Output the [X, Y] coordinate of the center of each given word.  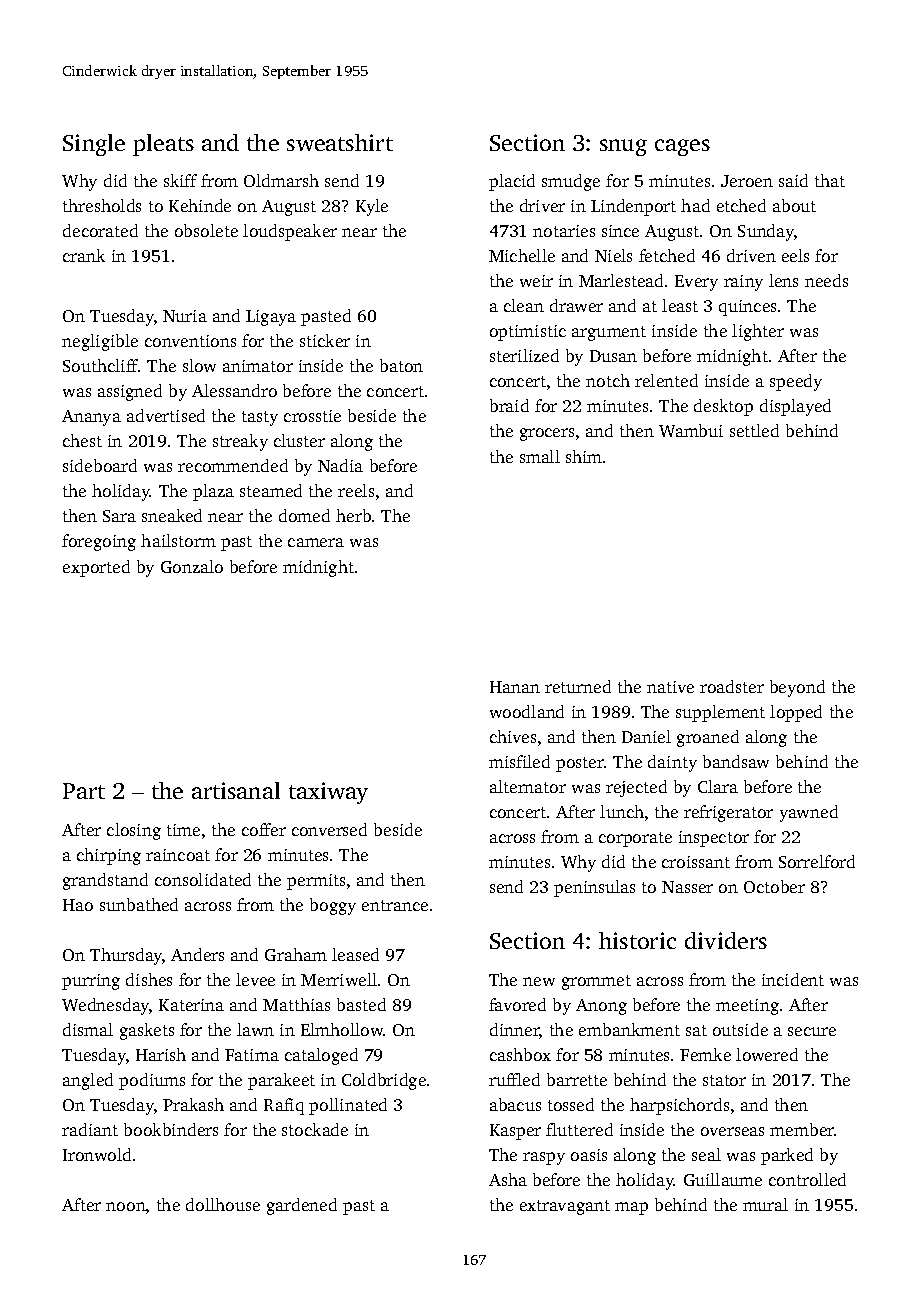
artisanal [236, 790]
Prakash [193, 1104]
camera [316, 542]
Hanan [515, 687]
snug [623, 147]
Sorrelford [817, 861]
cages [682, 147]
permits [316, 882]
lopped [796, 713]
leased [355, 954]
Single [94, 145]
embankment [629, 1029]
